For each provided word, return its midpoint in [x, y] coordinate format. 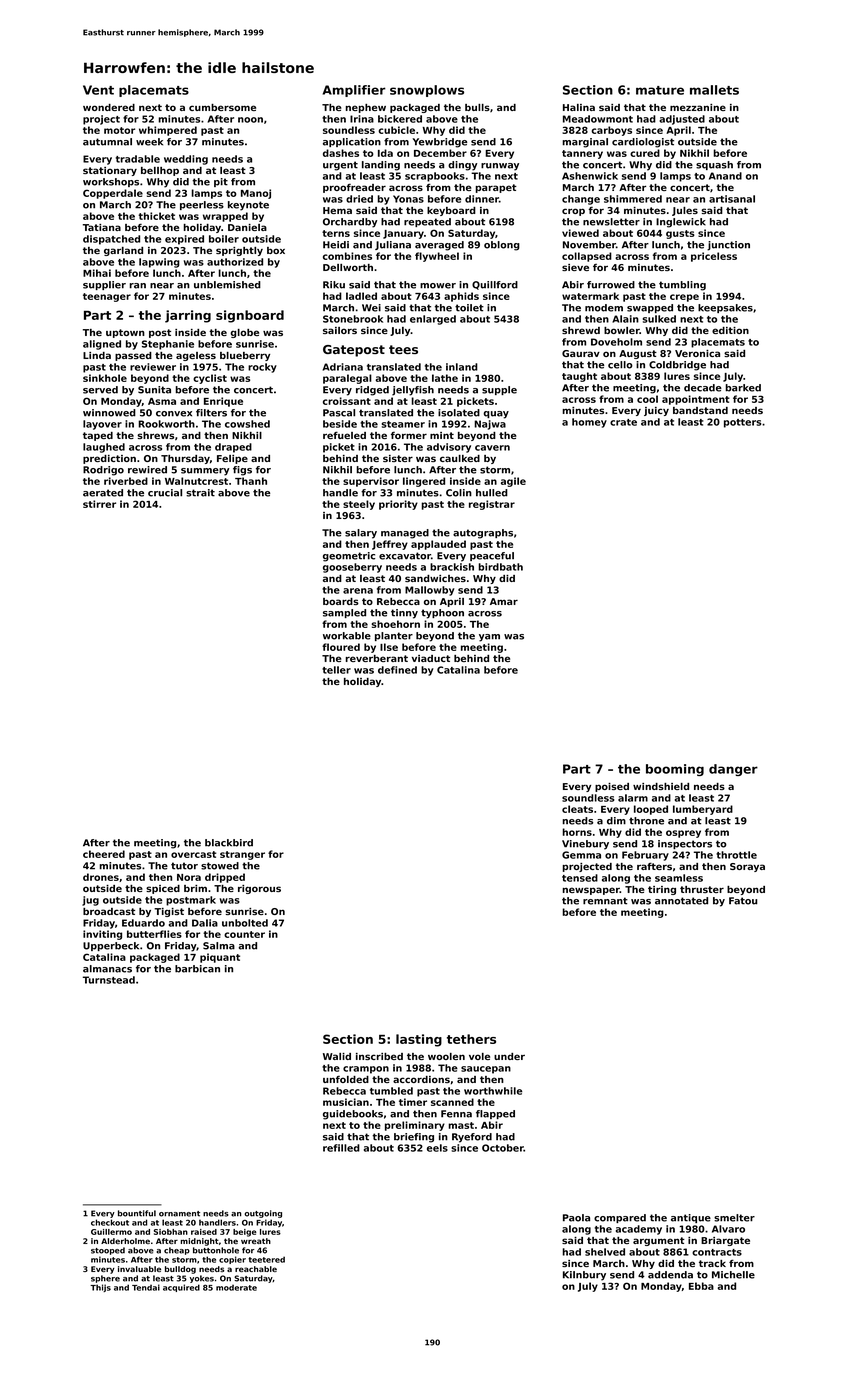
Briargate [725, 1241]
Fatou [743, 901]
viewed [580, 233]
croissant [347, 401]
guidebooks [353, 1115]
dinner [482, 199]
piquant [220, 958]
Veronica [697, 353]
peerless [202, 205]
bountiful [137, 1213]
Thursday [185, 459]
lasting [419, 1040]
